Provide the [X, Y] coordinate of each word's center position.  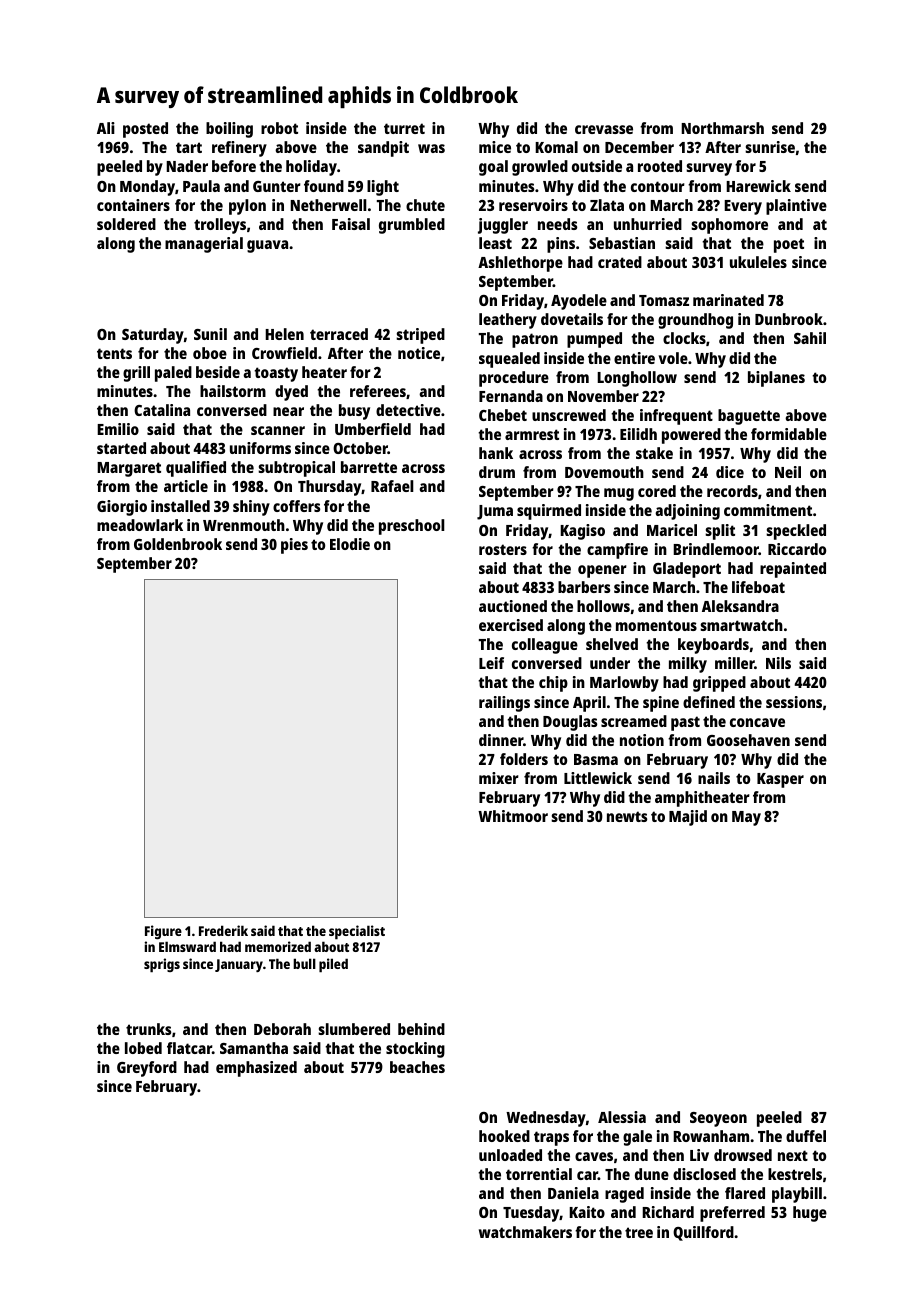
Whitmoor [513, 816]
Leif [491, 663]
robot [279, 128]
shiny [251, 508]
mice [495, 147]
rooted [660, 166]
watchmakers [525, 1232]
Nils [778, 663]
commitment [768, 510]
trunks [148, 1029]
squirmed [549, 512]
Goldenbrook [178, 544]
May [746, 818]
